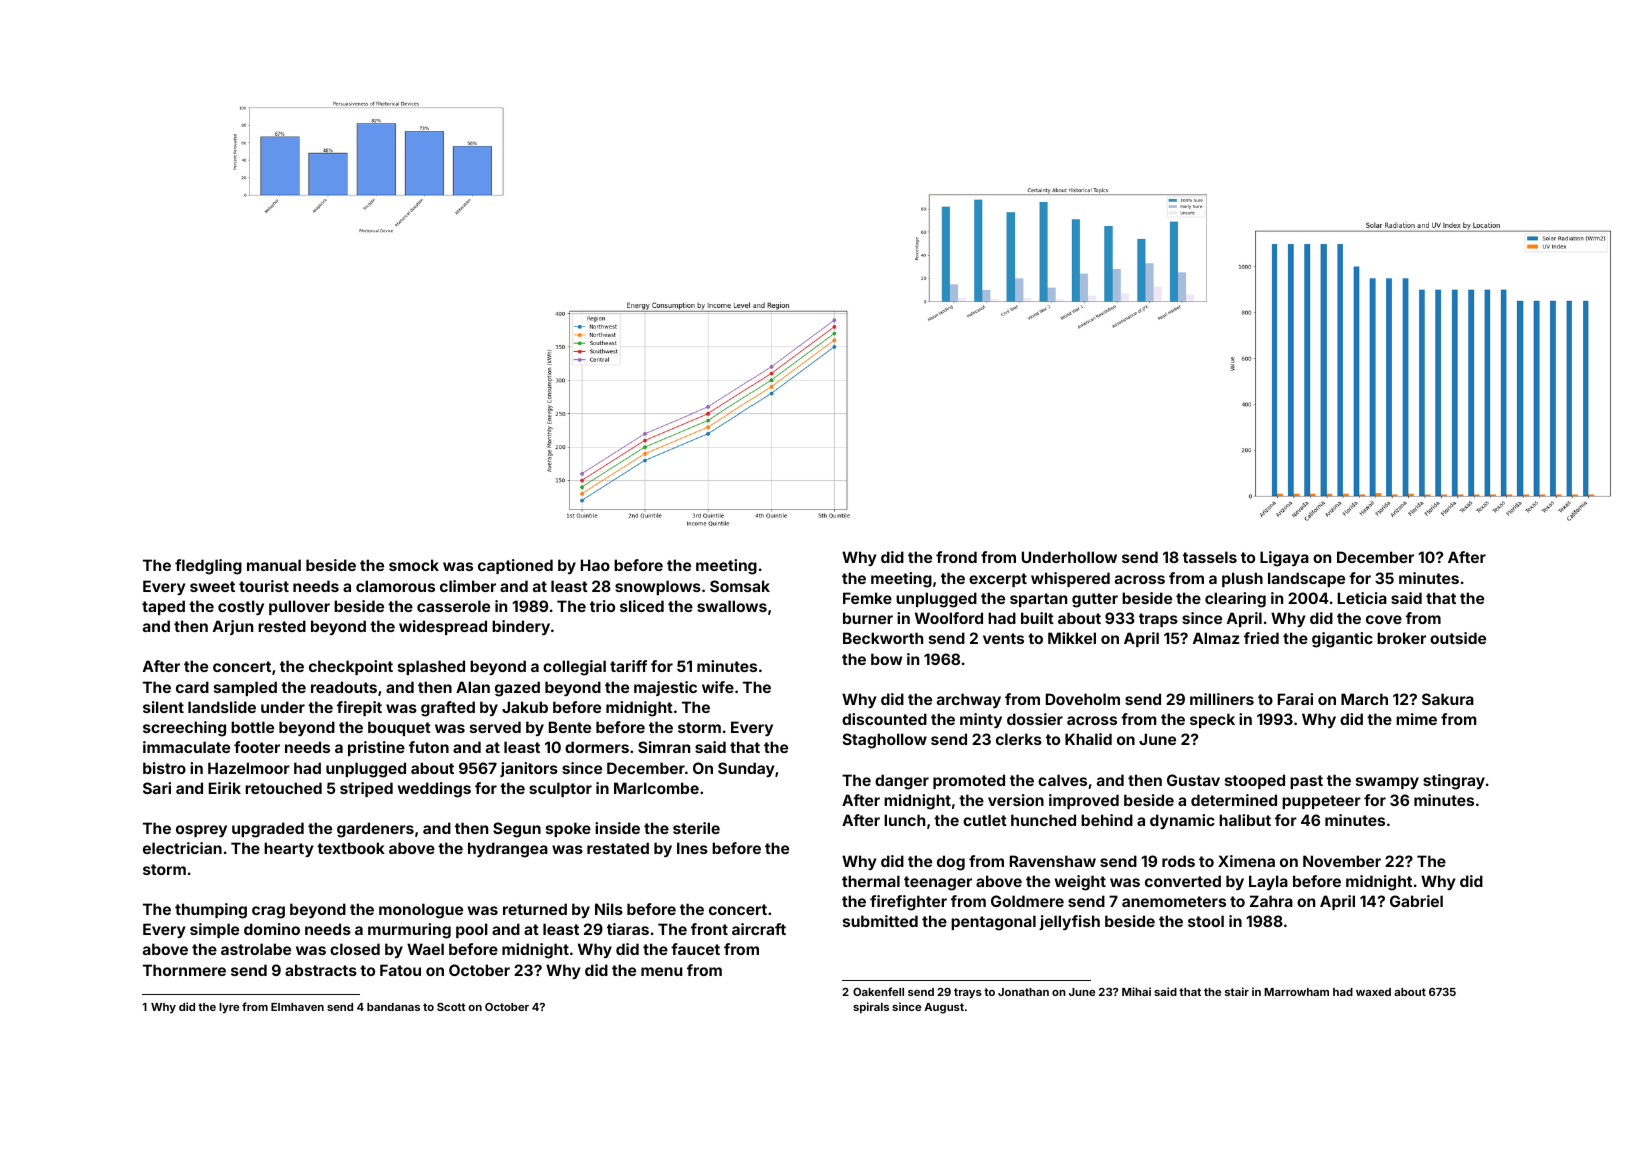 This screenshot has height=1157, width=1637. I want to click on electrician, so click(182, 848).
